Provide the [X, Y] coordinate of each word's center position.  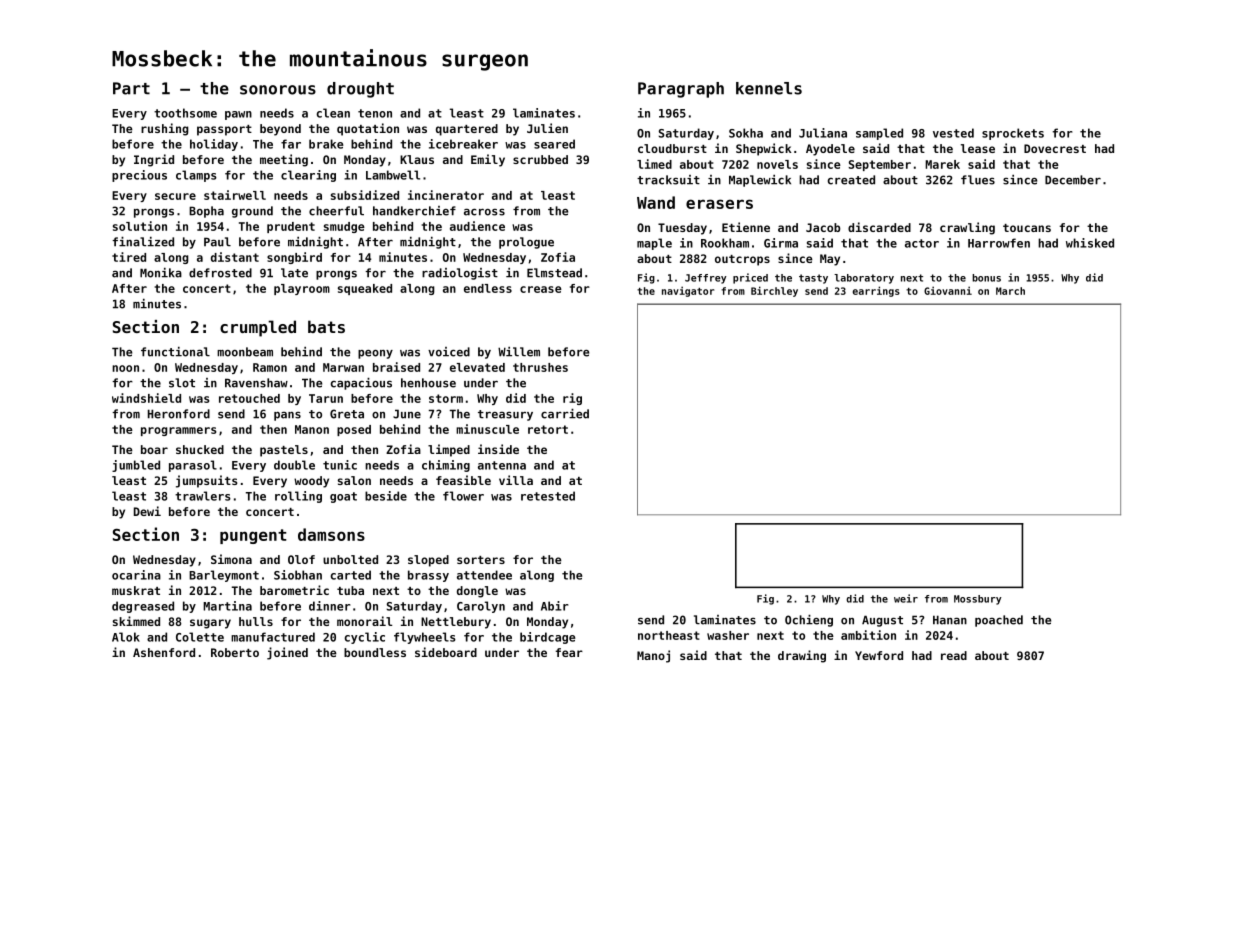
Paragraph [681, 90]
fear [569, 652]
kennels [769, 88]
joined [287, 653]
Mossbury [978, 600]
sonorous [278, 90]
